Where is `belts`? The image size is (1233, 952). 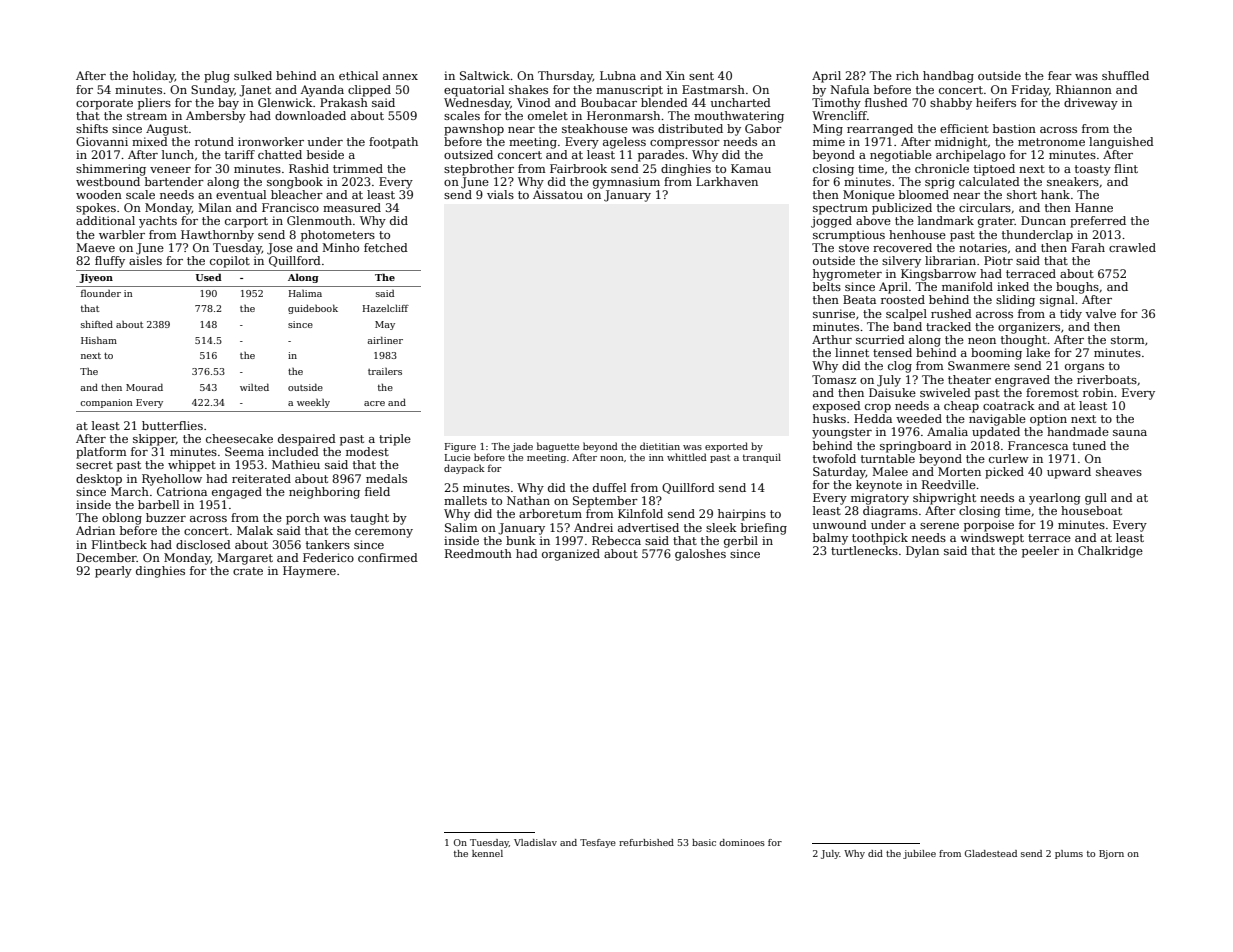 belts is located at coordinates (827, 286).
